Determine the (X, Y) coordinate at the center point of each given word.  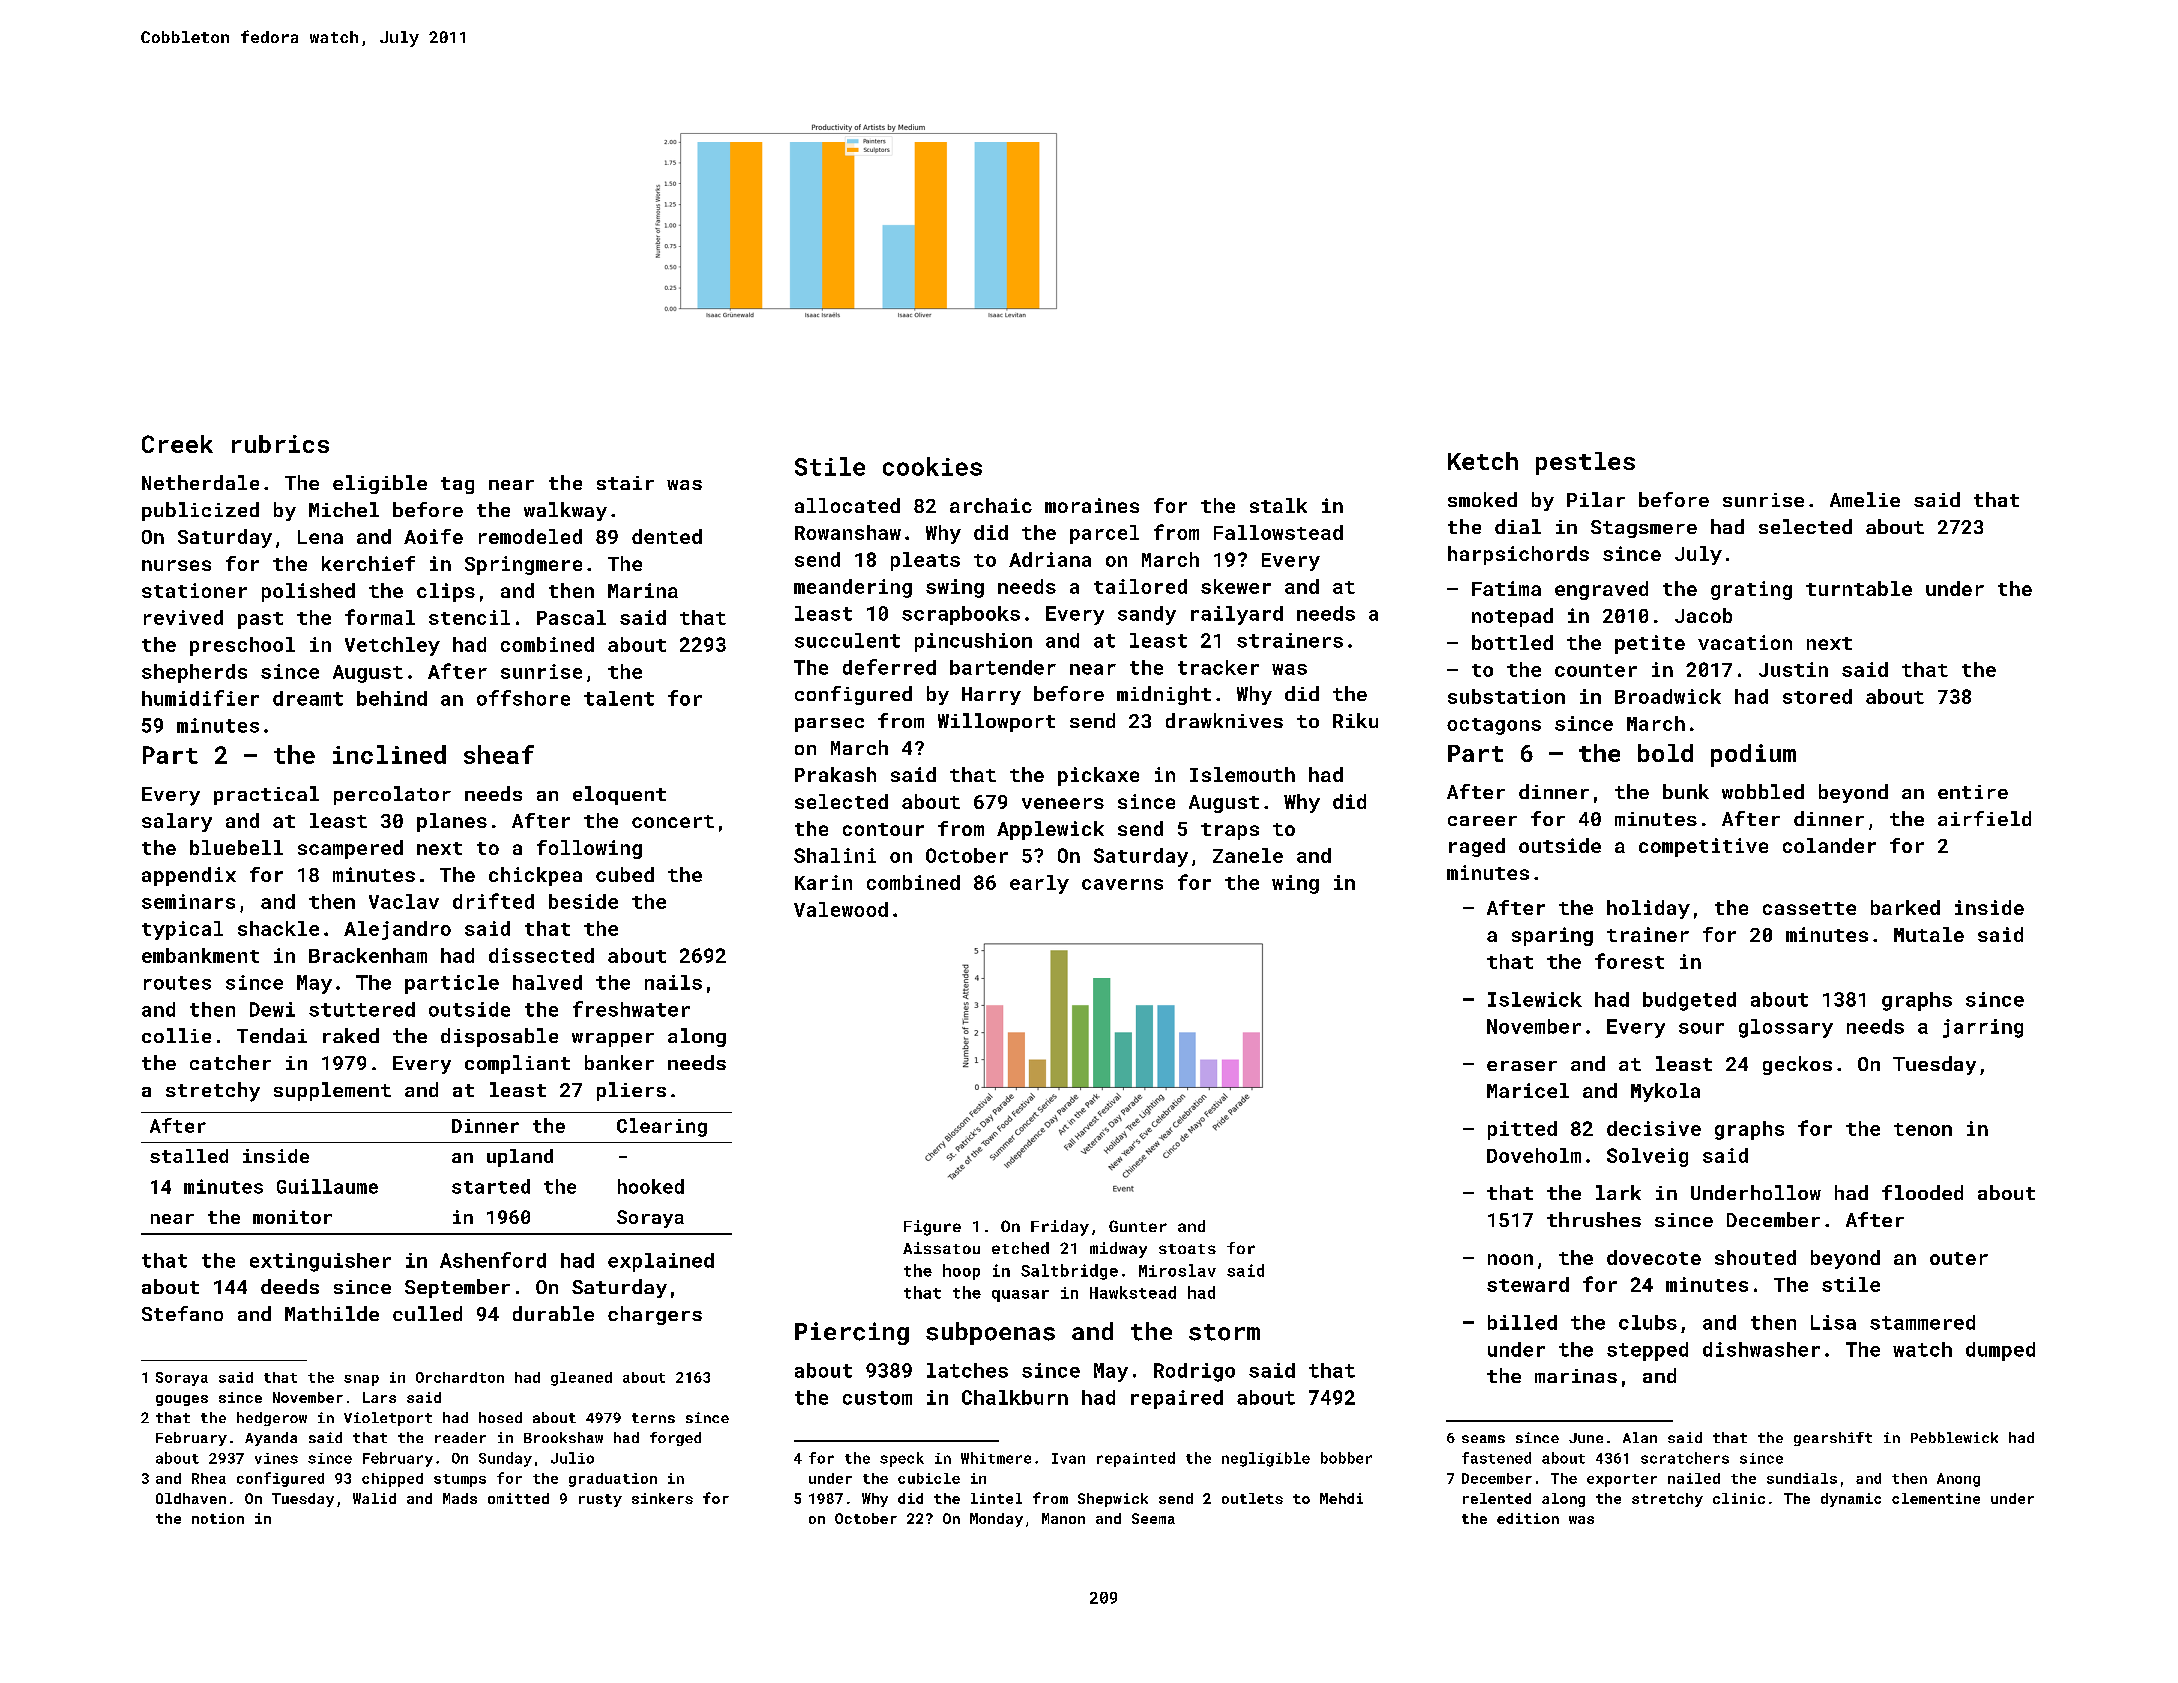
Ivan (1068, 1458)
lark (1618, 1192)
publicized (200, 511)
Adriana (1050, 559)
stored (1817, 696)
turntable (1859, 588)
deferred (889, 667)
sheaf (499, 754)
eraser (1522, 1066)
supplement (332, 1091)
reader (460, 1437)
